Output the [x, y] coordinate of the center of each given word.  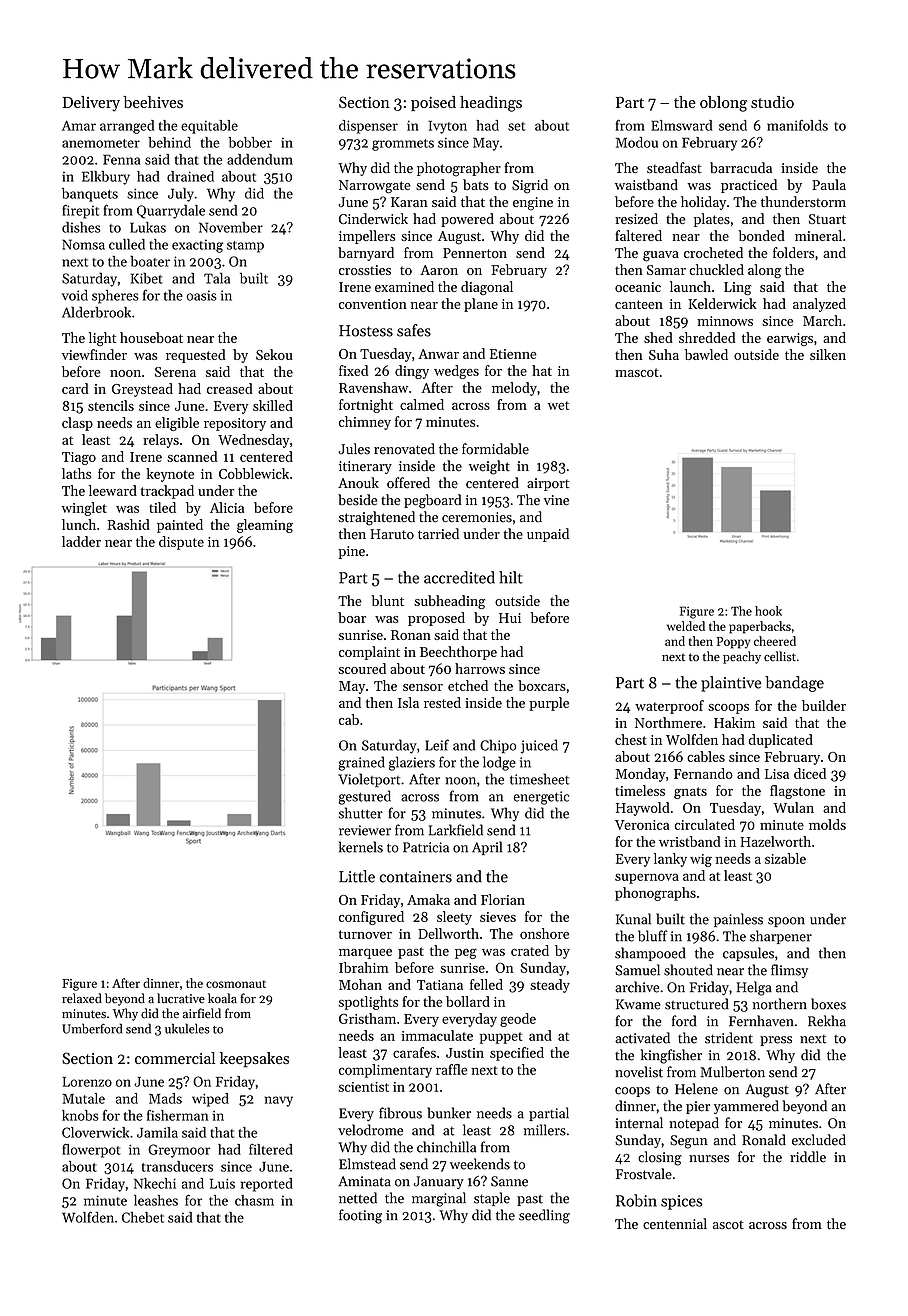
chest [631, 739]
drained [190, 176]
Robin [636, 1200]
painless [738, 920]
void [75, 295]
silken [828, 354]
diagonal [487, 288]
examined [404, 286]
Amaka [428, 899]
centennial [675, 1223]
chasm [254, 1200]
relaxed [82, 998]
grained [362, 763]
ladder [81, 541]
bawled [706, 354]
